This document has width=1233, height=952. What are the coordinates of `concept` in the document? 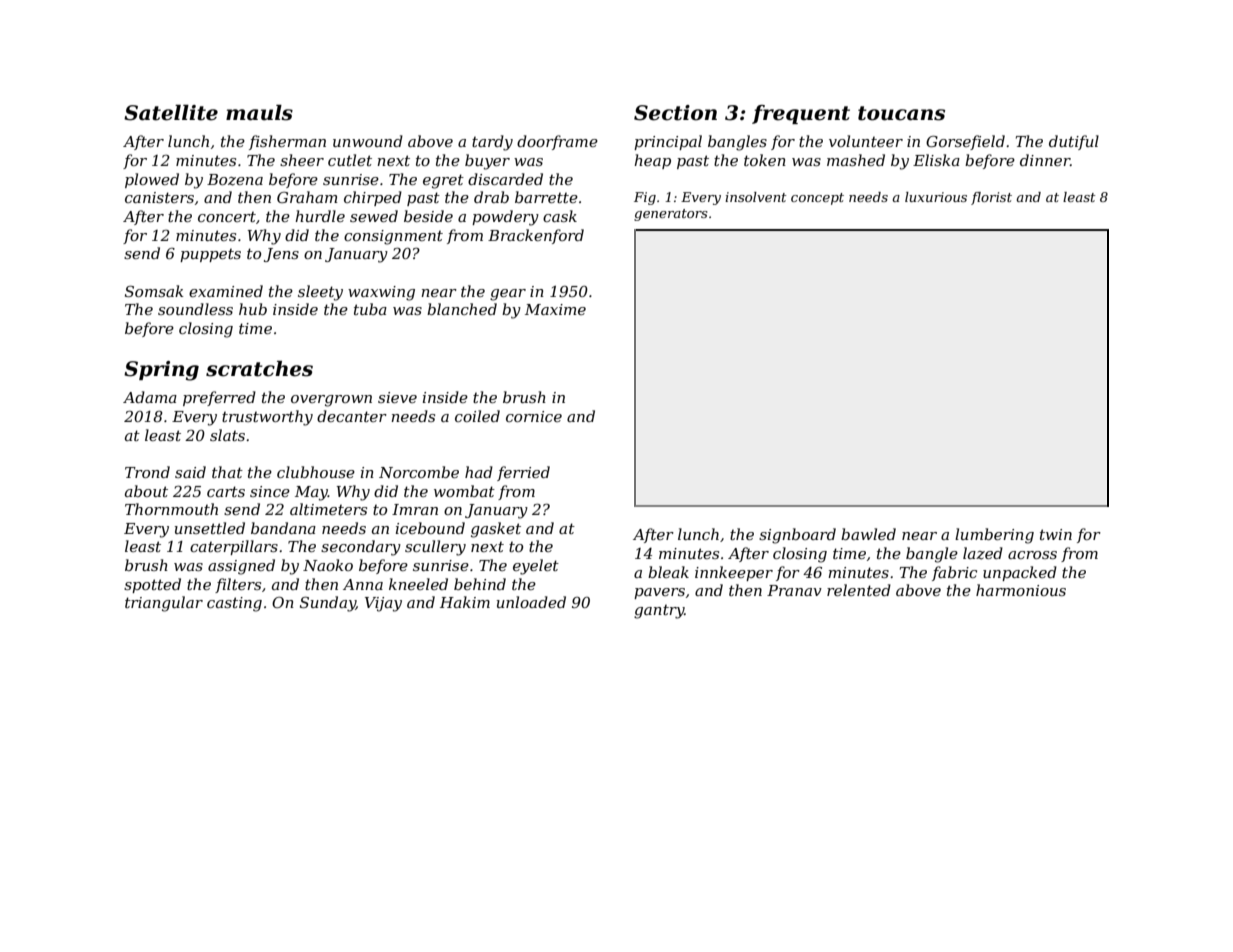 It's located at (817, 199).
